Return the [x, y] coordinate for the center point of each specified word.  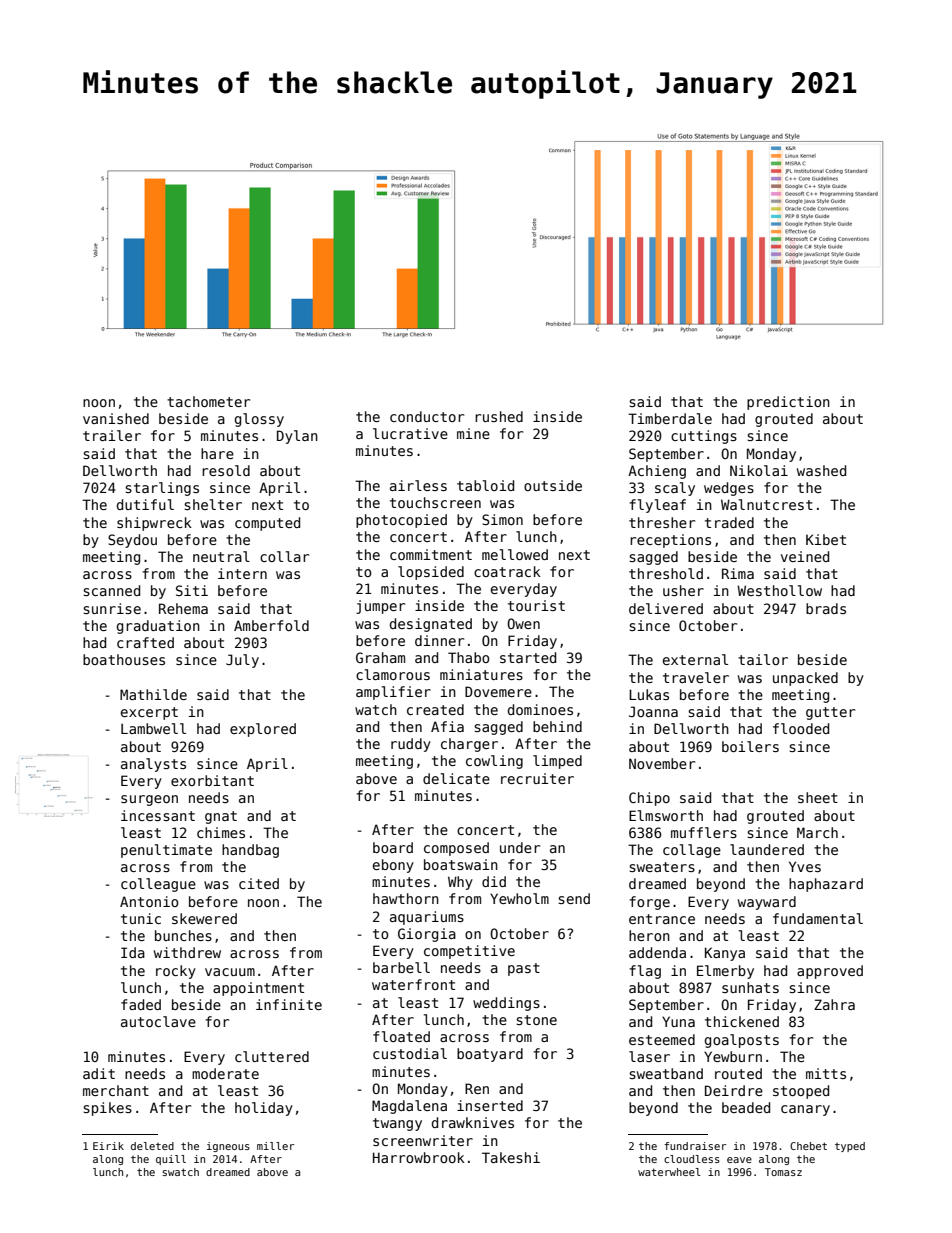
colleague [158, 885]
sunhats [750, 987]
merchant [116, 1090]
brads [826, 608]
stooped [801, 1092]
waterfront [413, 984]
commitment [431, 554]
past [524, 969]
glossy [259, 420]
